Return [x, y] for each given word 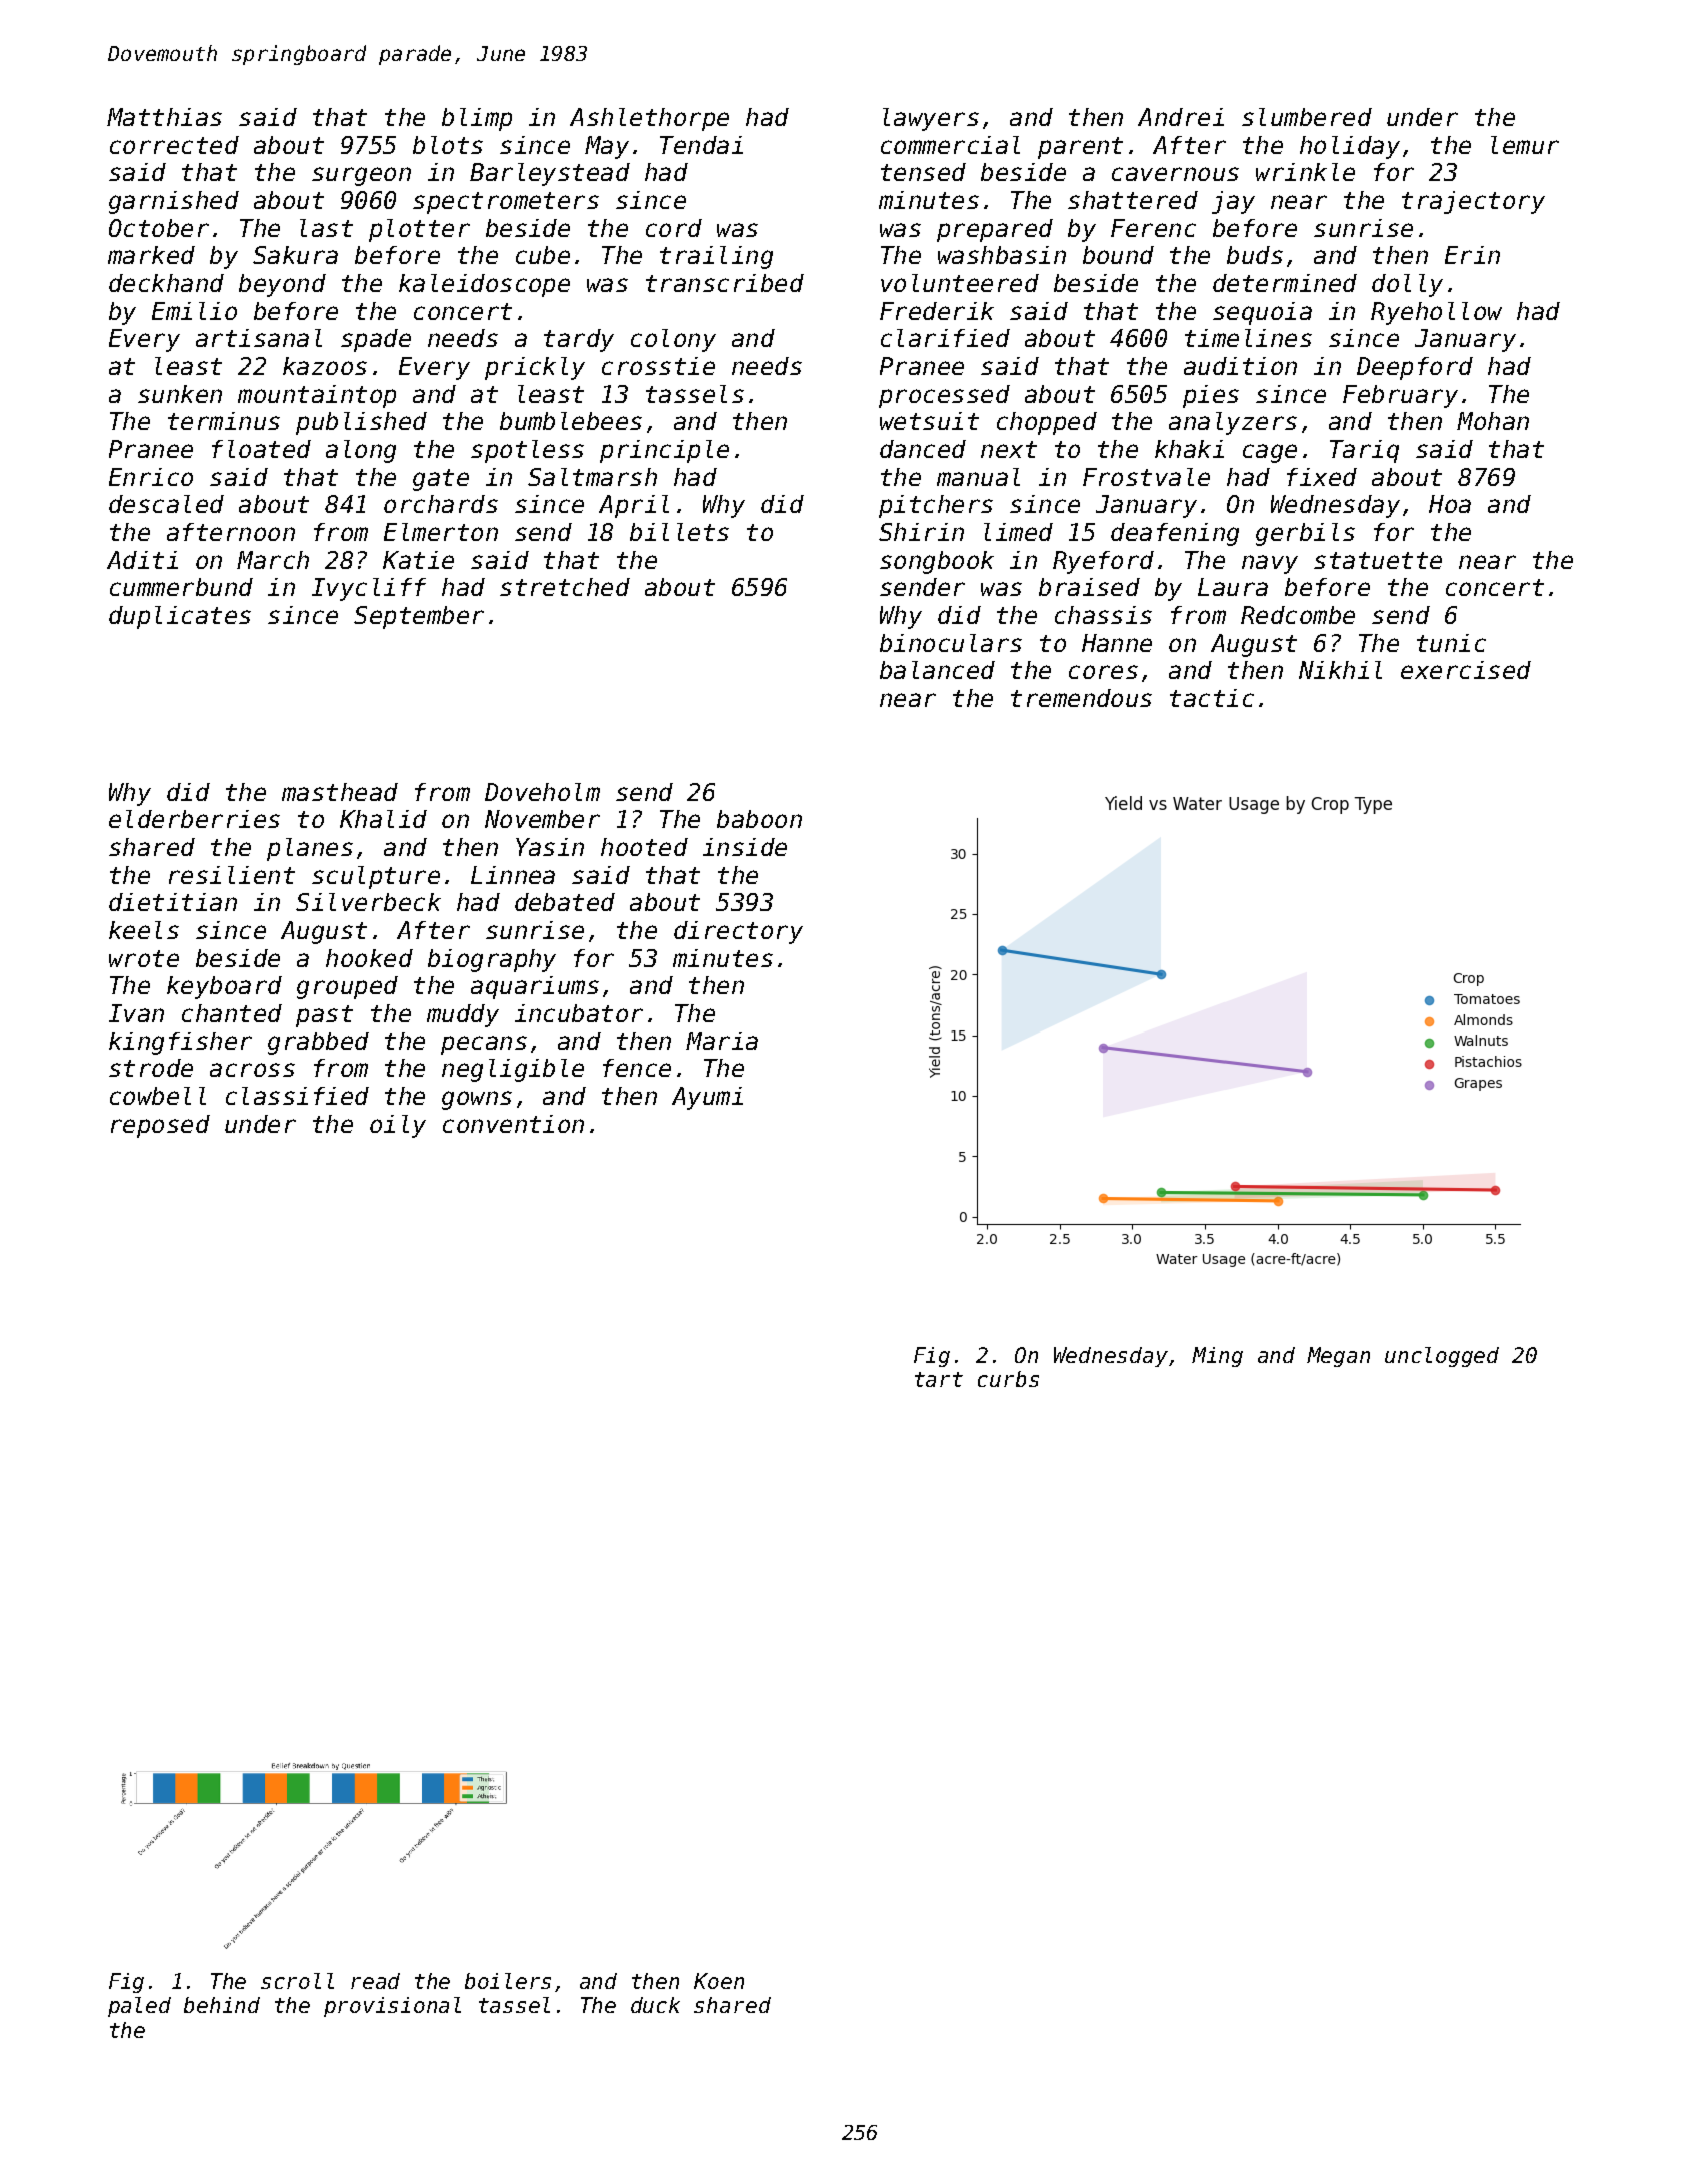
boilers [508, 1981]
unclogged [1442, 1357]
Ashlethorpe [649, 119]
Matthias [164, 117]
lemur [1525, 145]
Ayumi [707, 1098]
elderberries [194, 819]
